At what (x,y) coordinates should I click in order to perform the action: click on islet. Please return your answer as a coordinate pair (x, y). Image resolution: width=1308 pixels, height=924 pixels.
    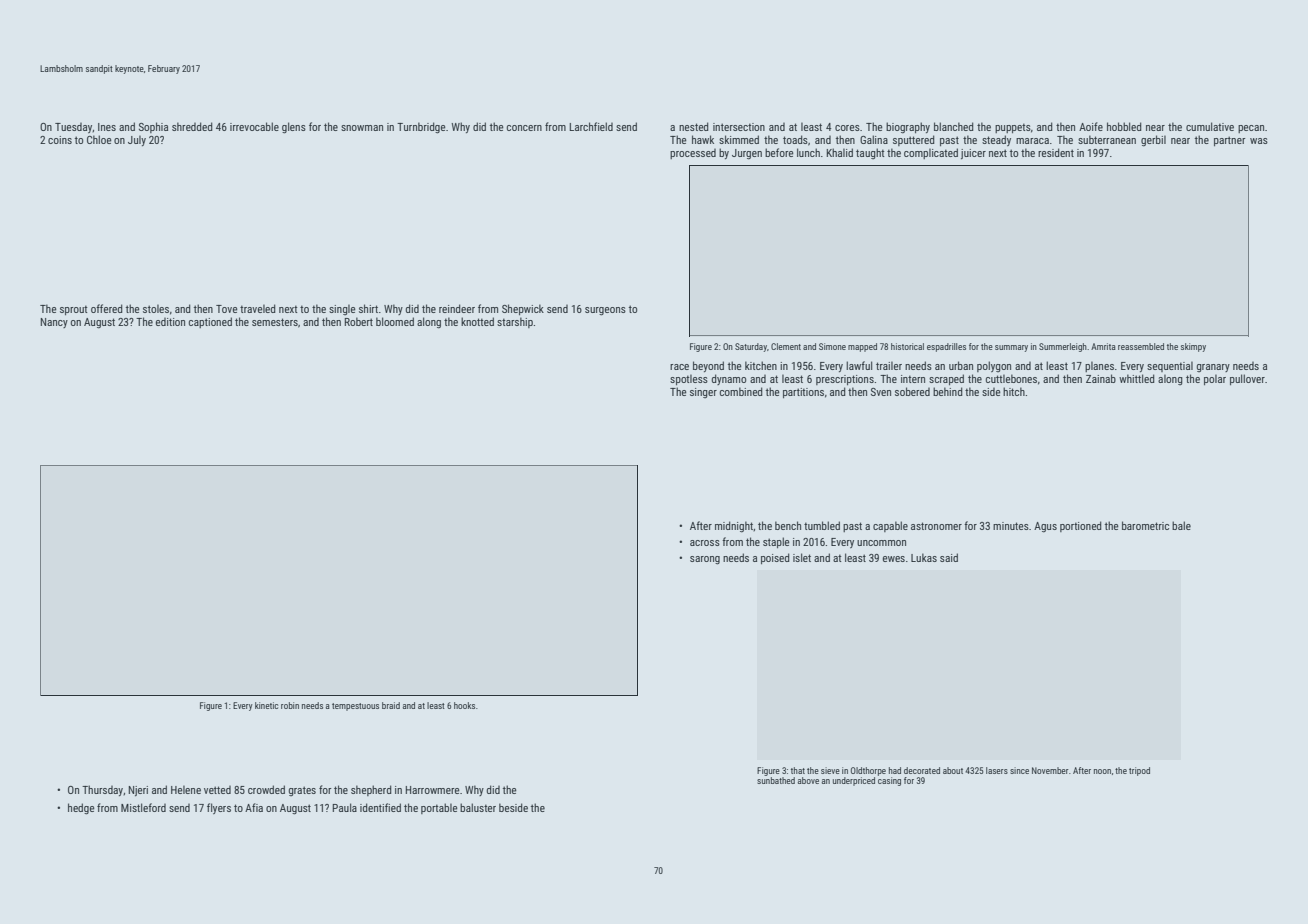
    Looking at the image, I should click on (802, 557).
